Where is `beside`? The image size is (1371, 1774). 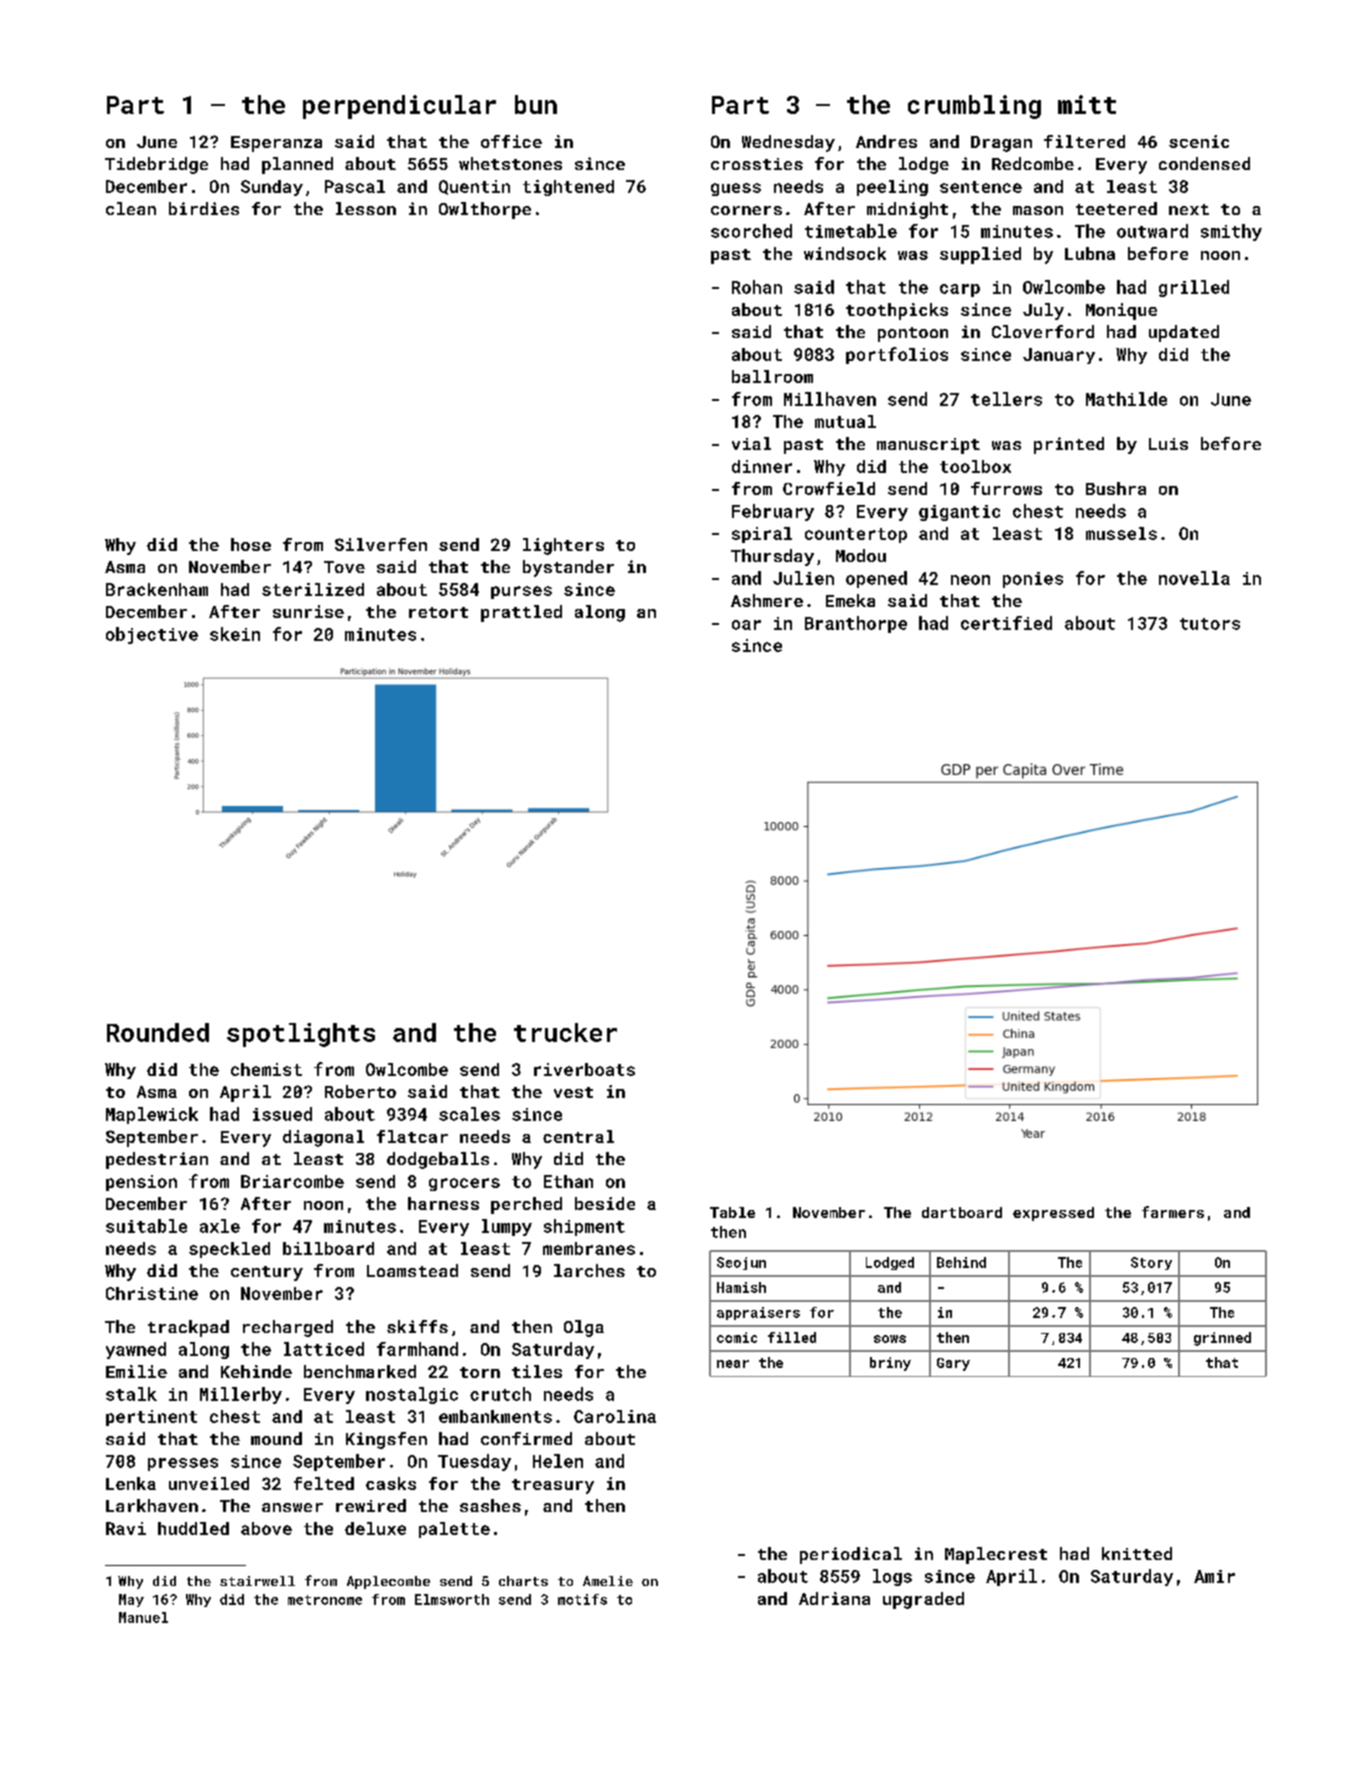
beside is located at coordinates (605, 1203).
